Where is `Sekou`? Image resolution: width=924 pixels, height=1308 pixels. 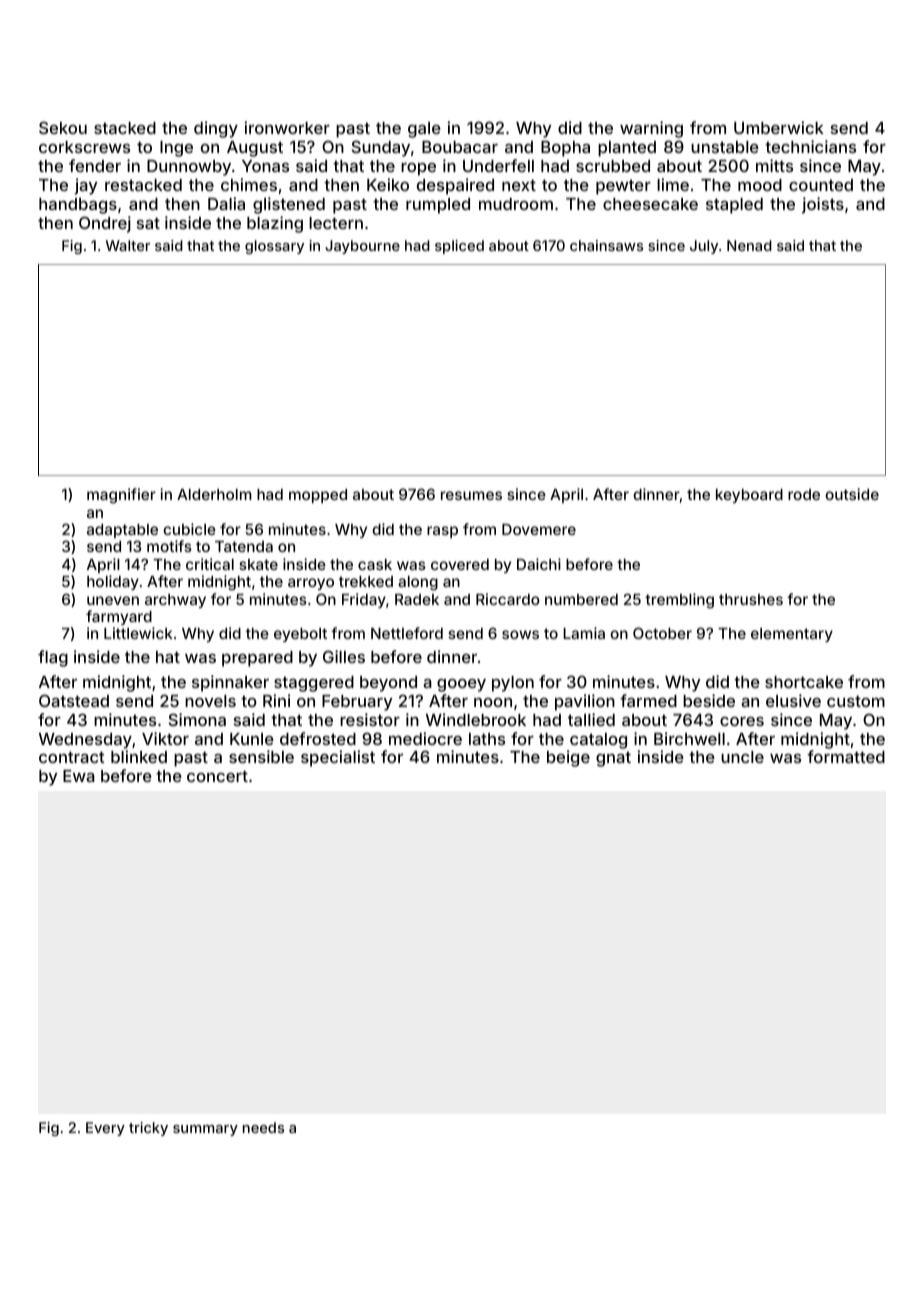 Sekou is located at coordinates (63, 127).
